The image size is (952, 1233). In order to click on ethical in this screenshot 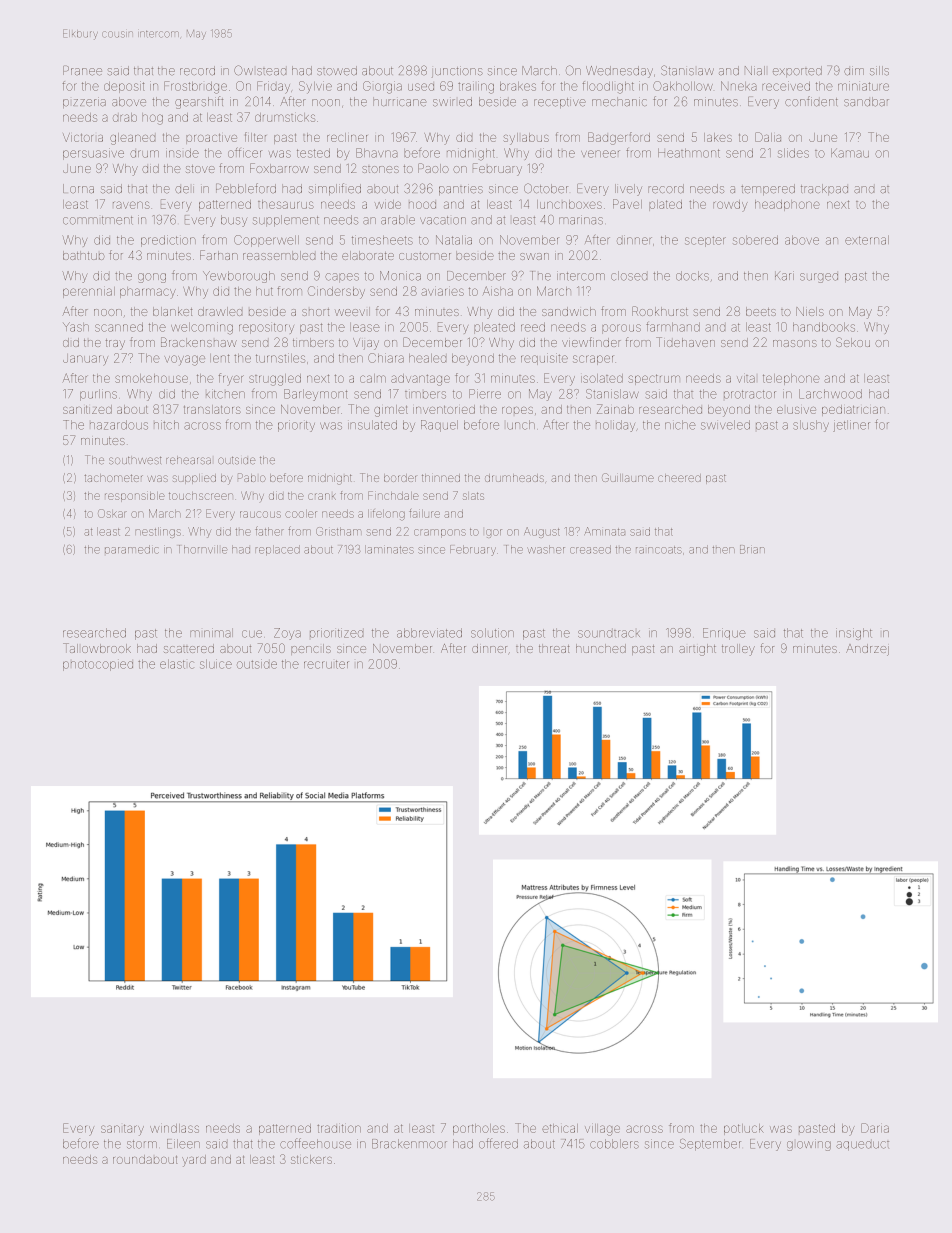, I will do `click(560, 1128)`.
